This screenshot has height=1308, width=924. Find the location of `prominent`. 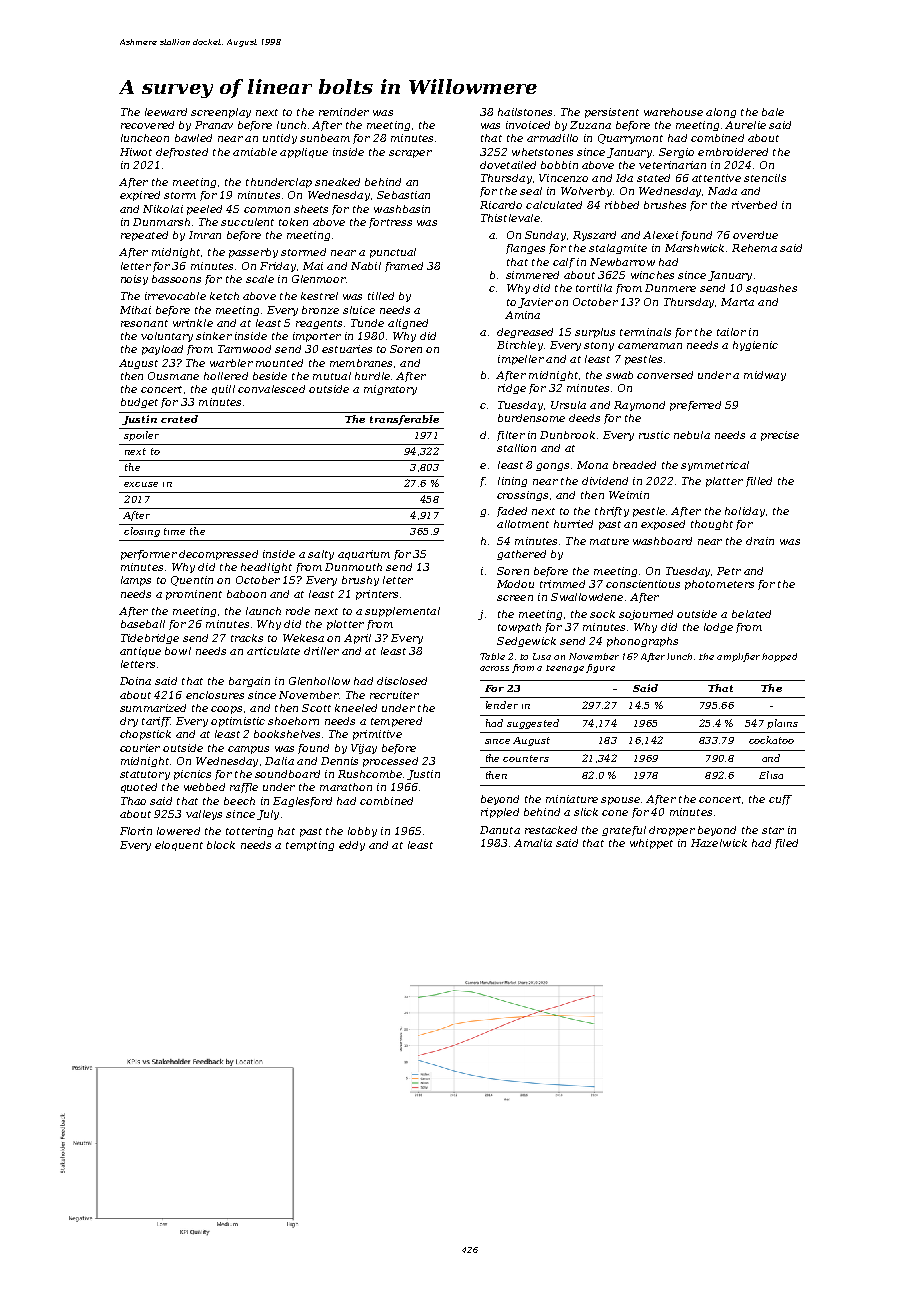

prominent is located at coordinates (194, 595).
